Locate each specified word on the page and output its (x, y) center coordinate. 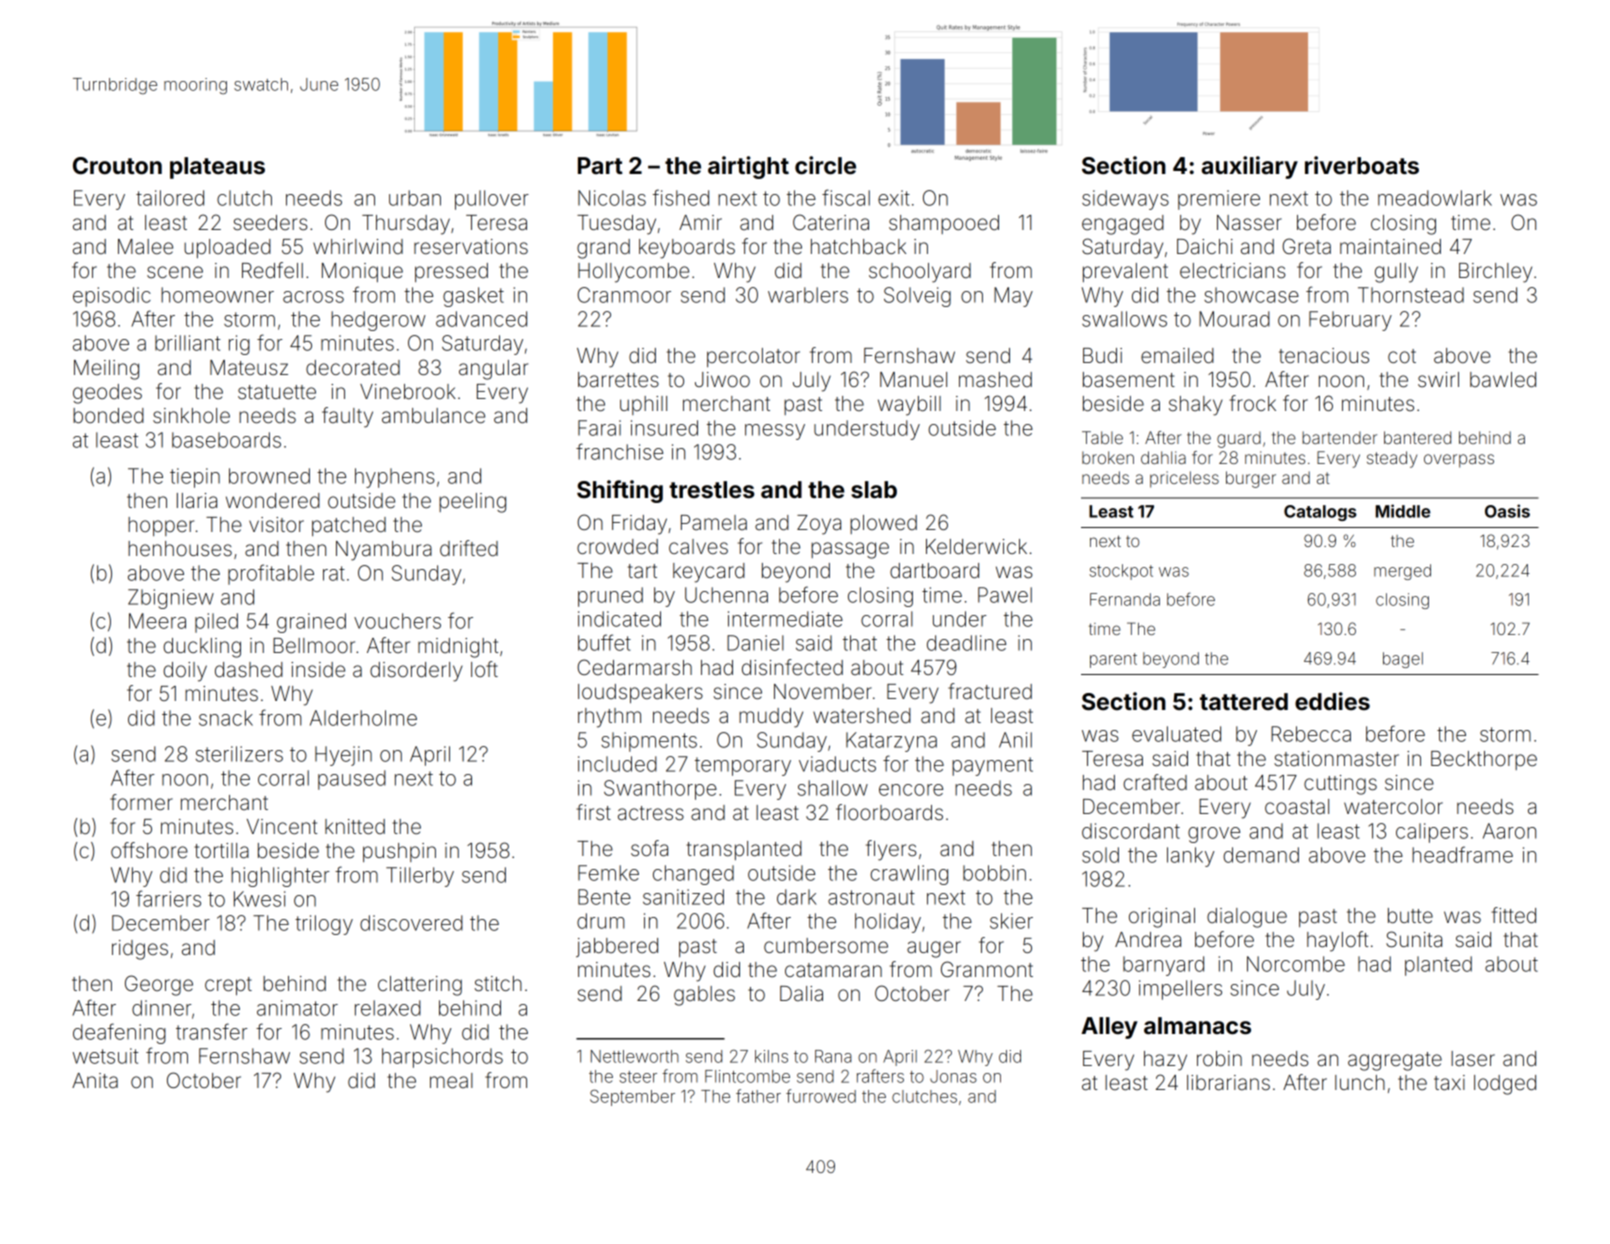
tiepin (195, 478)
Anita (95, 1080)
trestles (712, 490)
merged (1402, 572)
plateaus (217, 168)
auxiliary (1250, 167)
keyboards (687, 249)
